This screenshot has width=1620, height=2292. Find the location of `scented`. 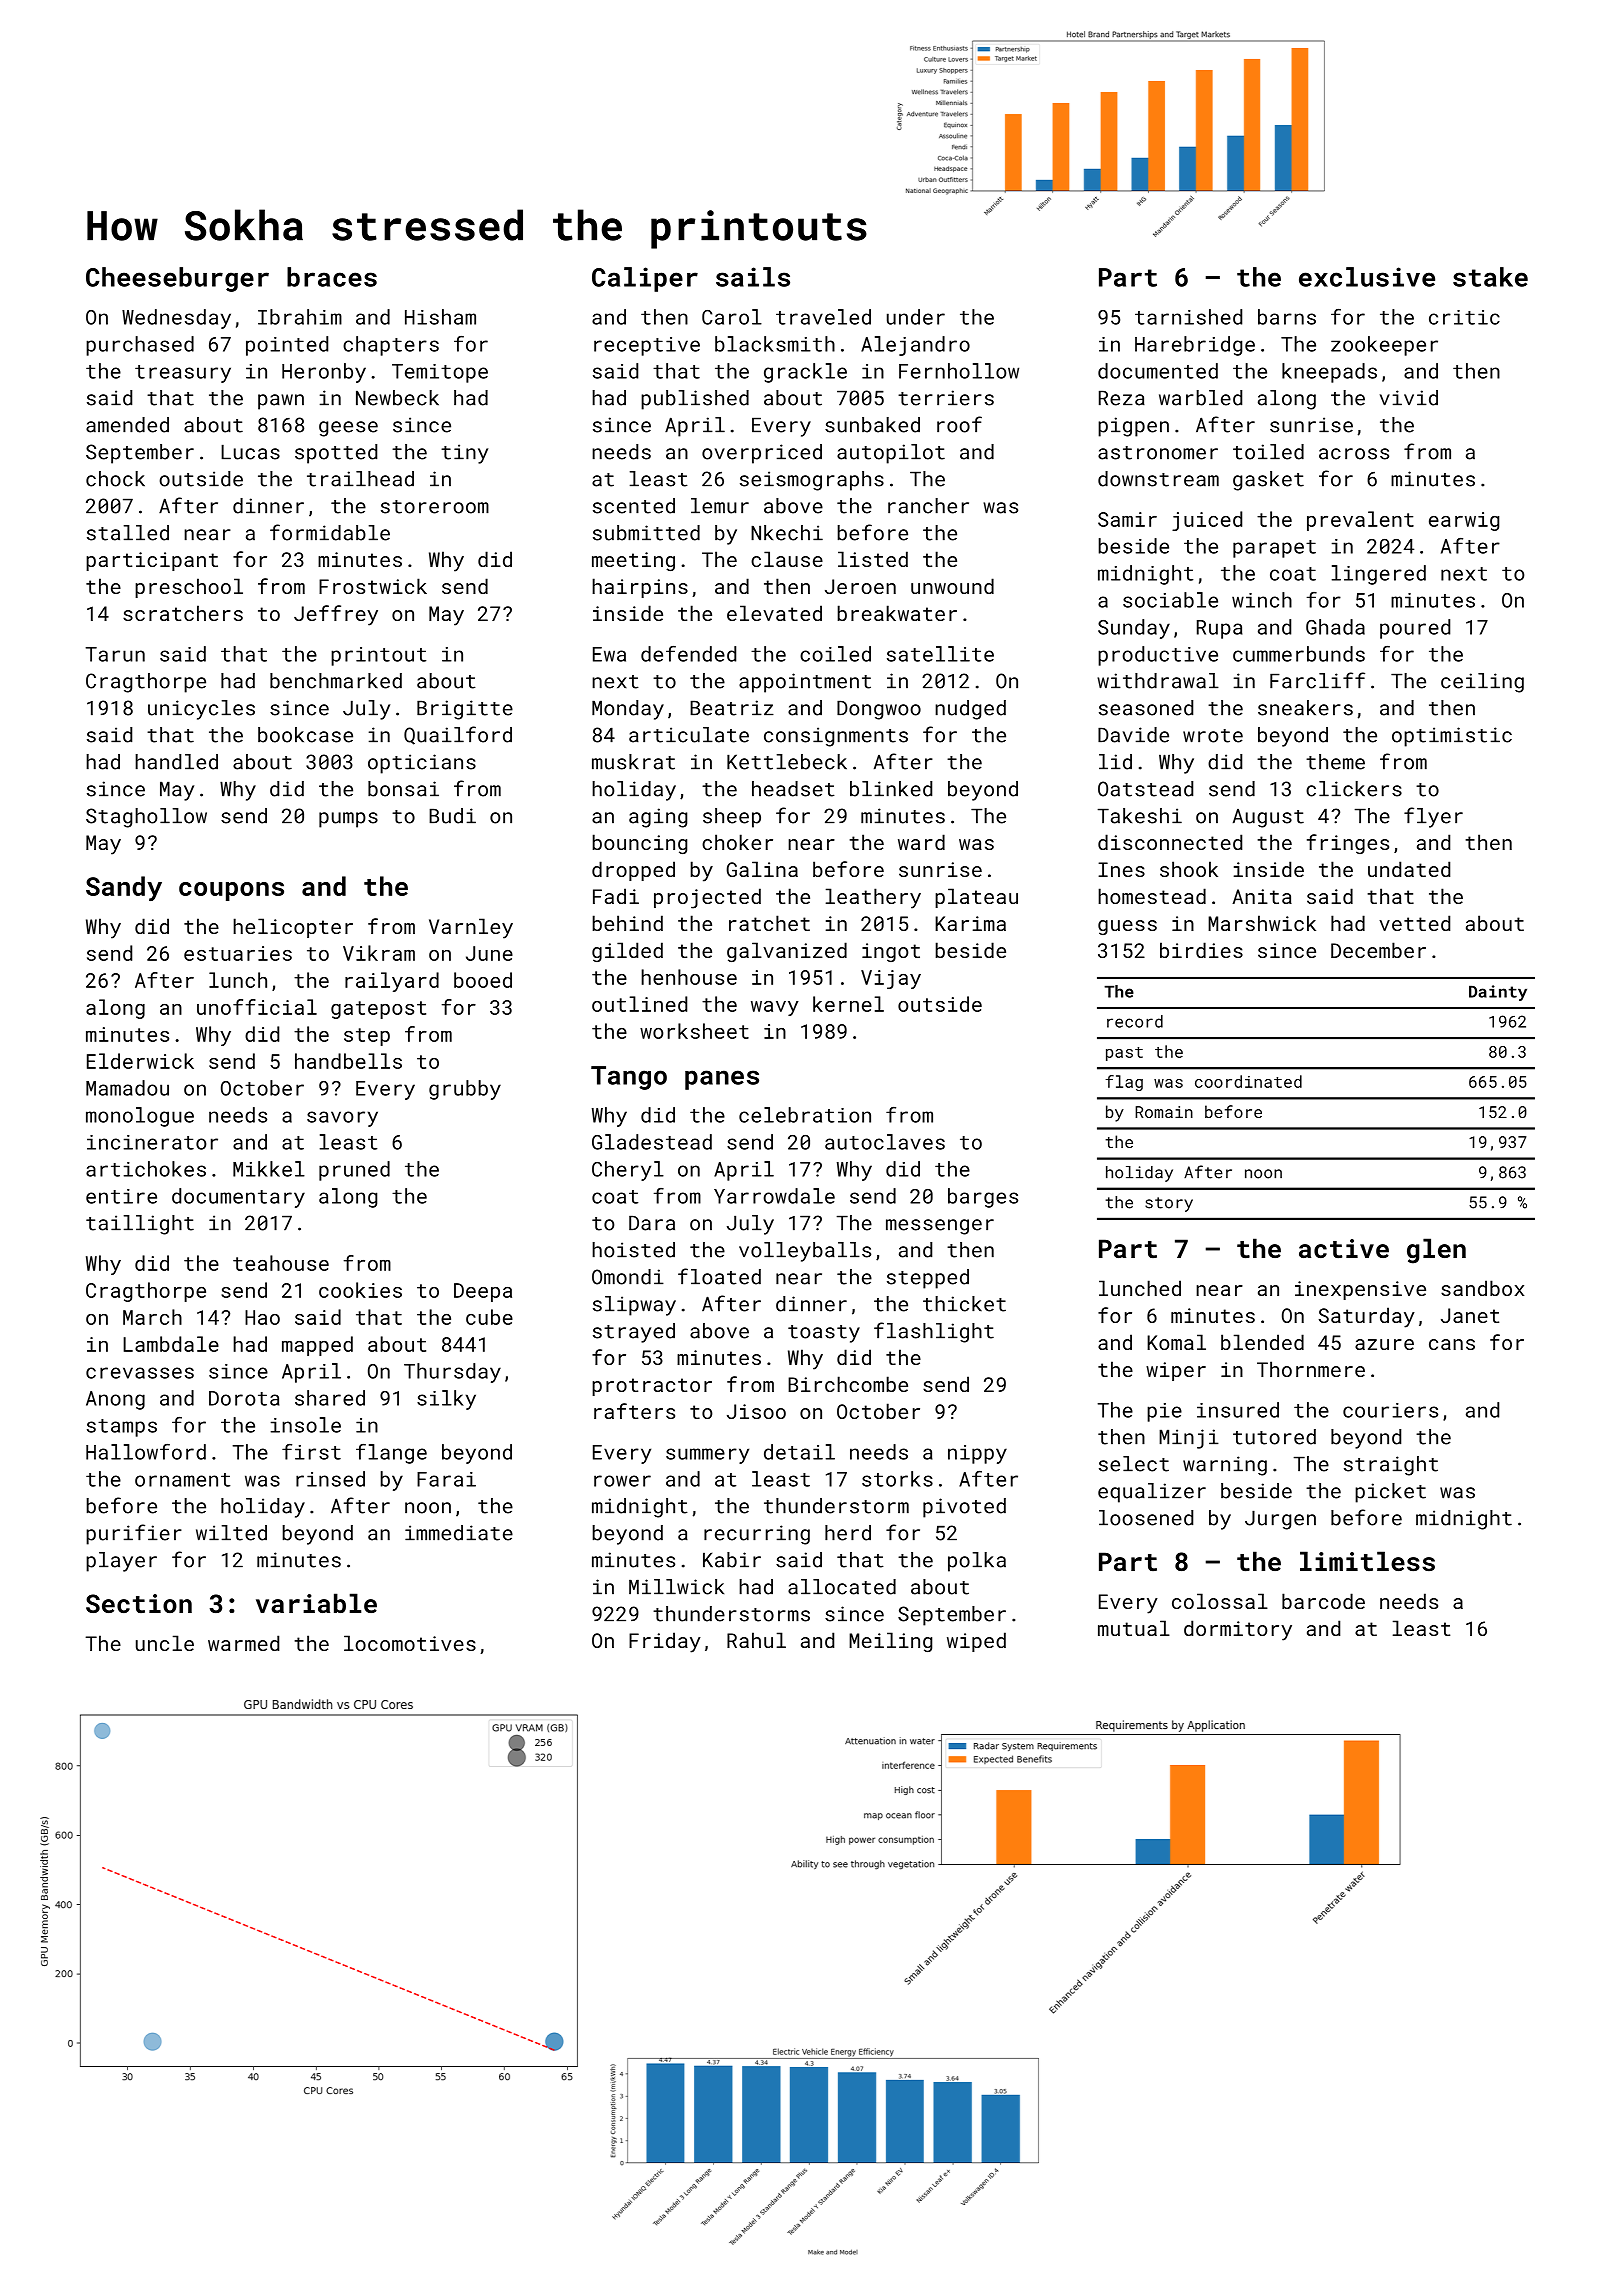

scented is located at coordinates (634, 506).
